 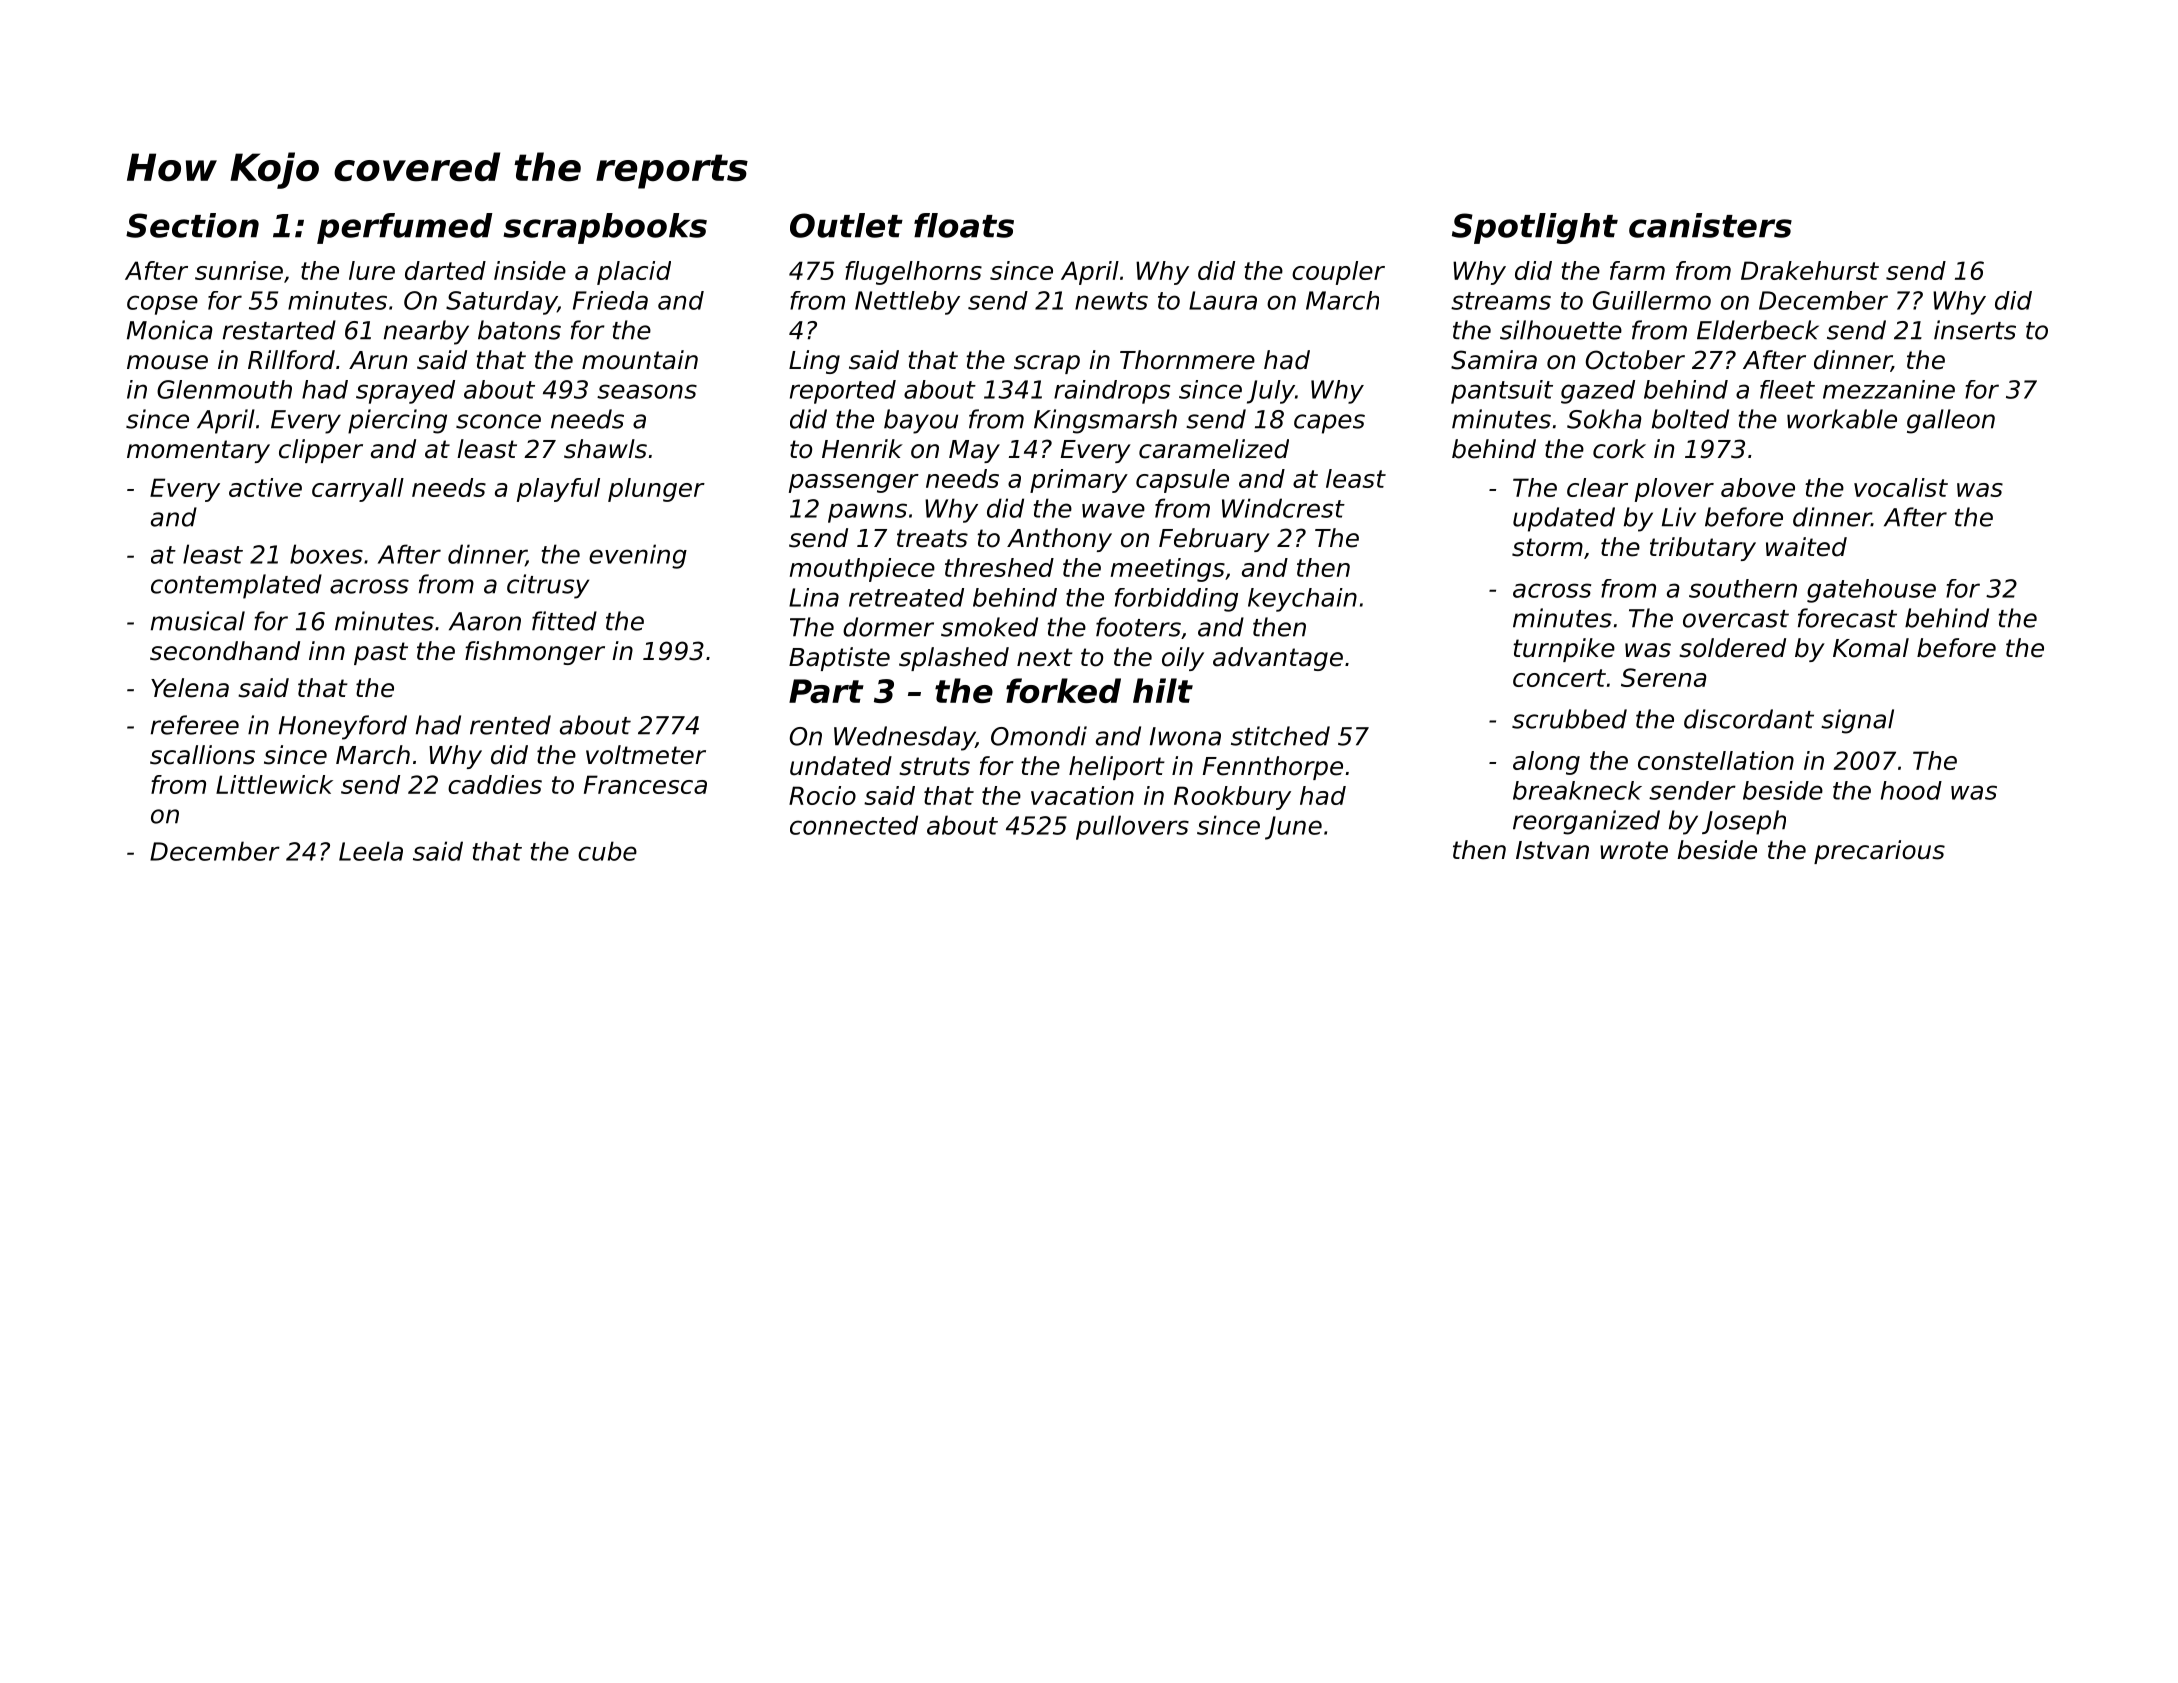 I want to click on next, so click(x=1045, y=657).
